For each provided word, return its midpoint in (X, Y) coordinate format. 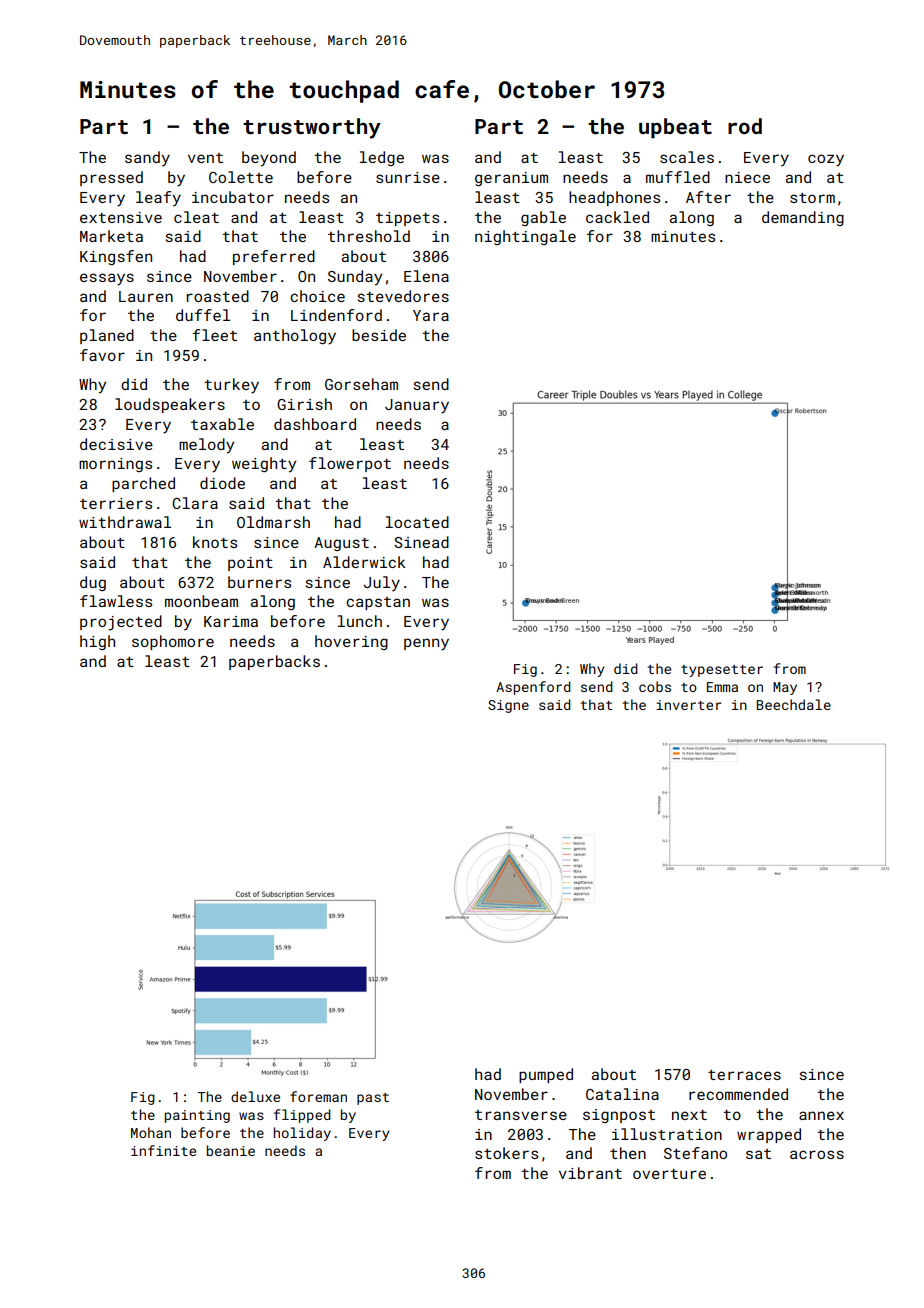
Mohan (151, 1132)
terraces (744, 1075)
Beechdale (794, 704)
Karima (231, 621)
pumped (546, 1075)
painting (197, 1116)
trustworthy (312, 128)
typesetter (722, 671)
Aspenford (533, 688)
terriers (116, 503)
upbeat (675, 128)
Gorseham (361, 384)
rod (745, 126)
